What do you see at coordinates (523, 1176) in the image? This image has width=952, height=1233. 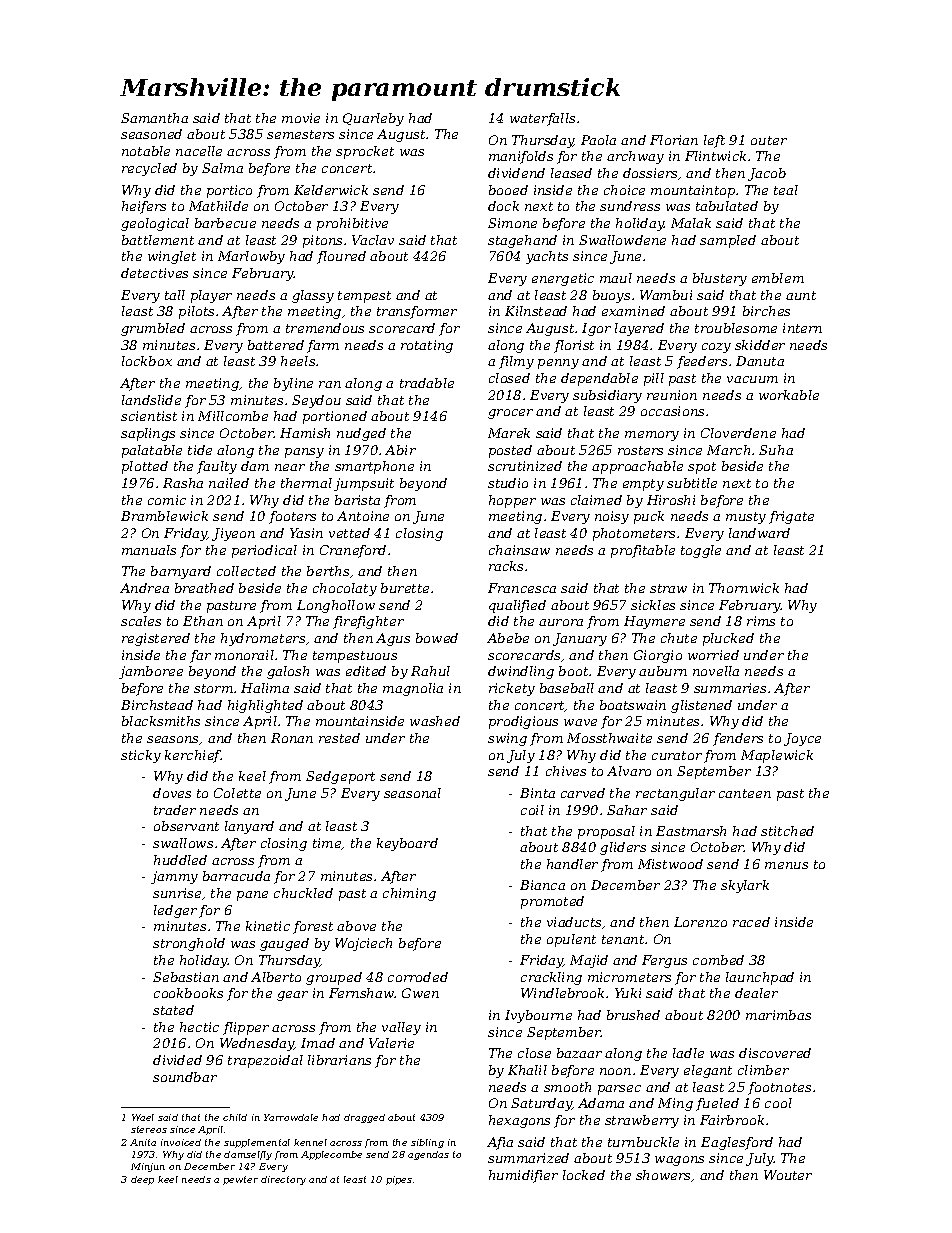 I see `humidifier` at bounding box center [523, 1176].
